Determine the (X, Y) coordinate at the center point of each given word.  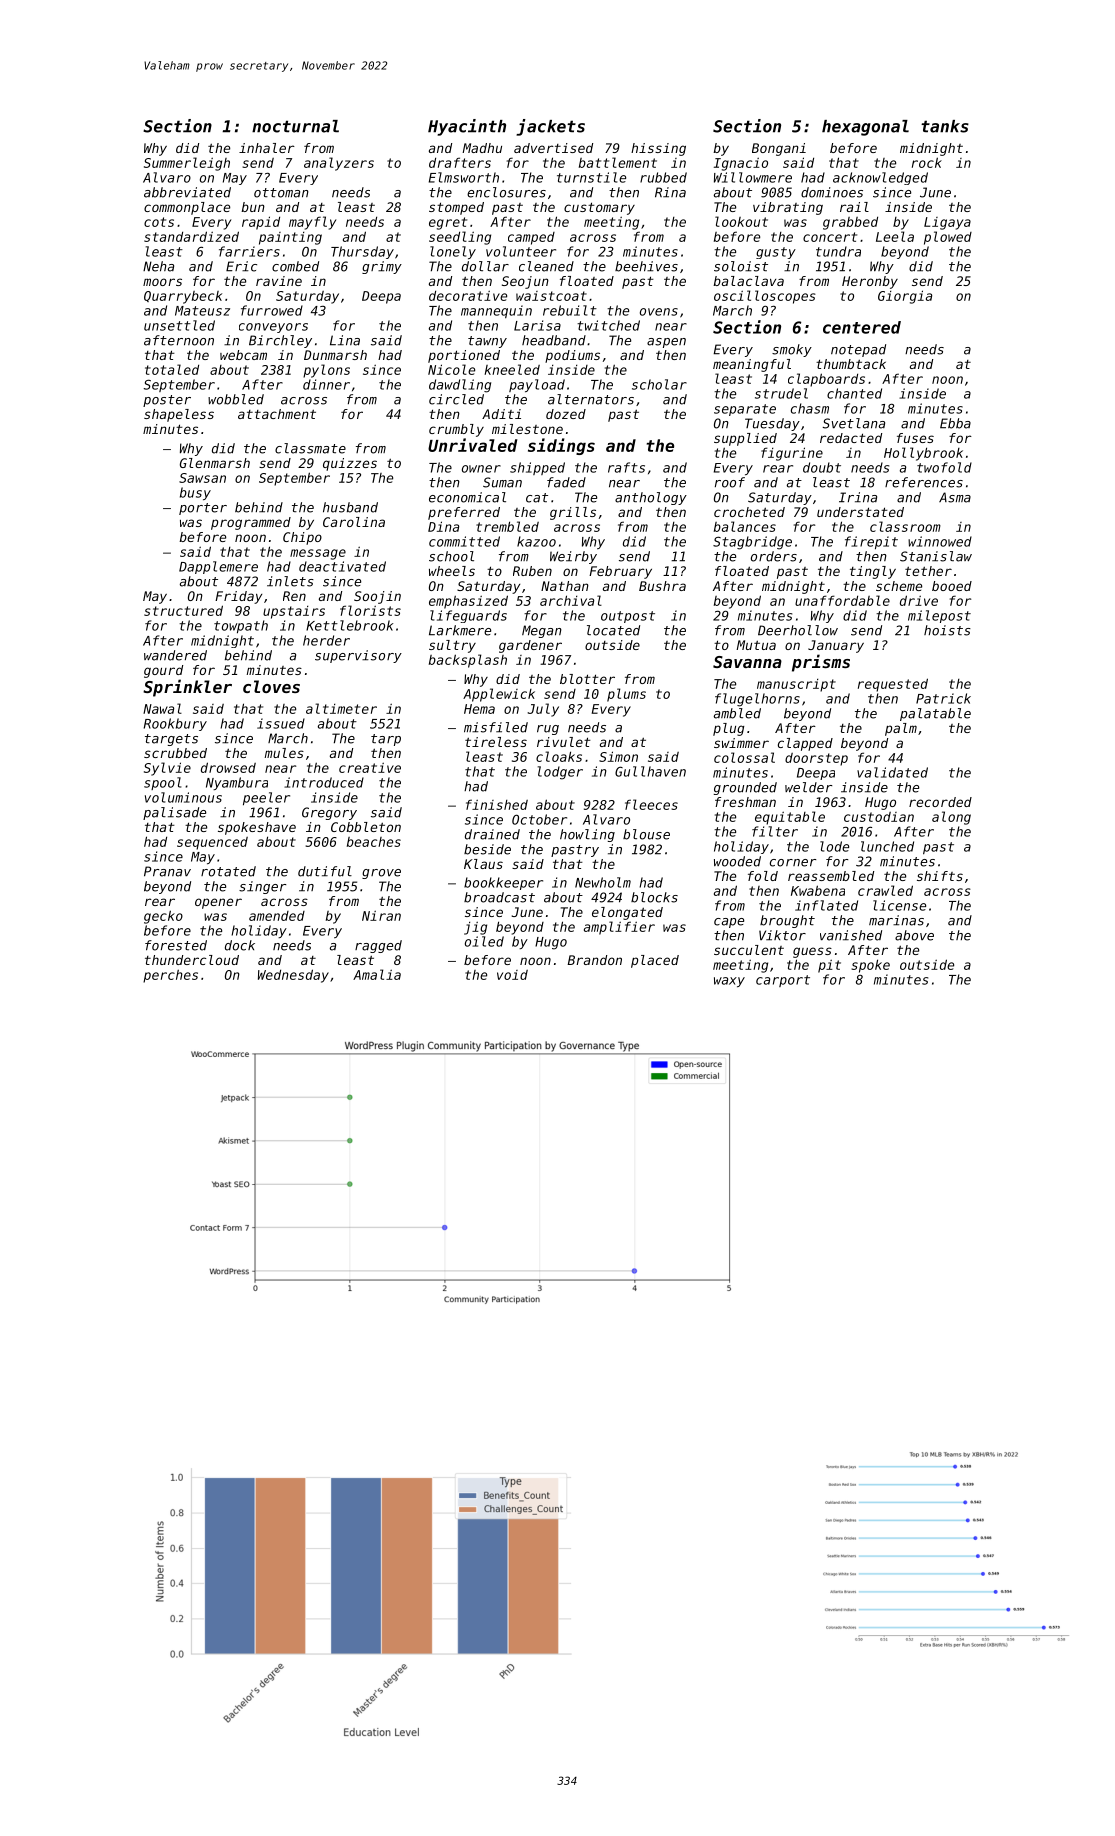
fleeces (651, 804)
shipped (537, 468)
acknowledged (880, 178)
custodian (879, 817)
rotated (228, 871)
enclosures (506, 192)
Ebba (955, 423)
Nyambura (237, 783)
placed (655, 961)
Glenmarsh (215, 463)
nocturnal (295, 126)
